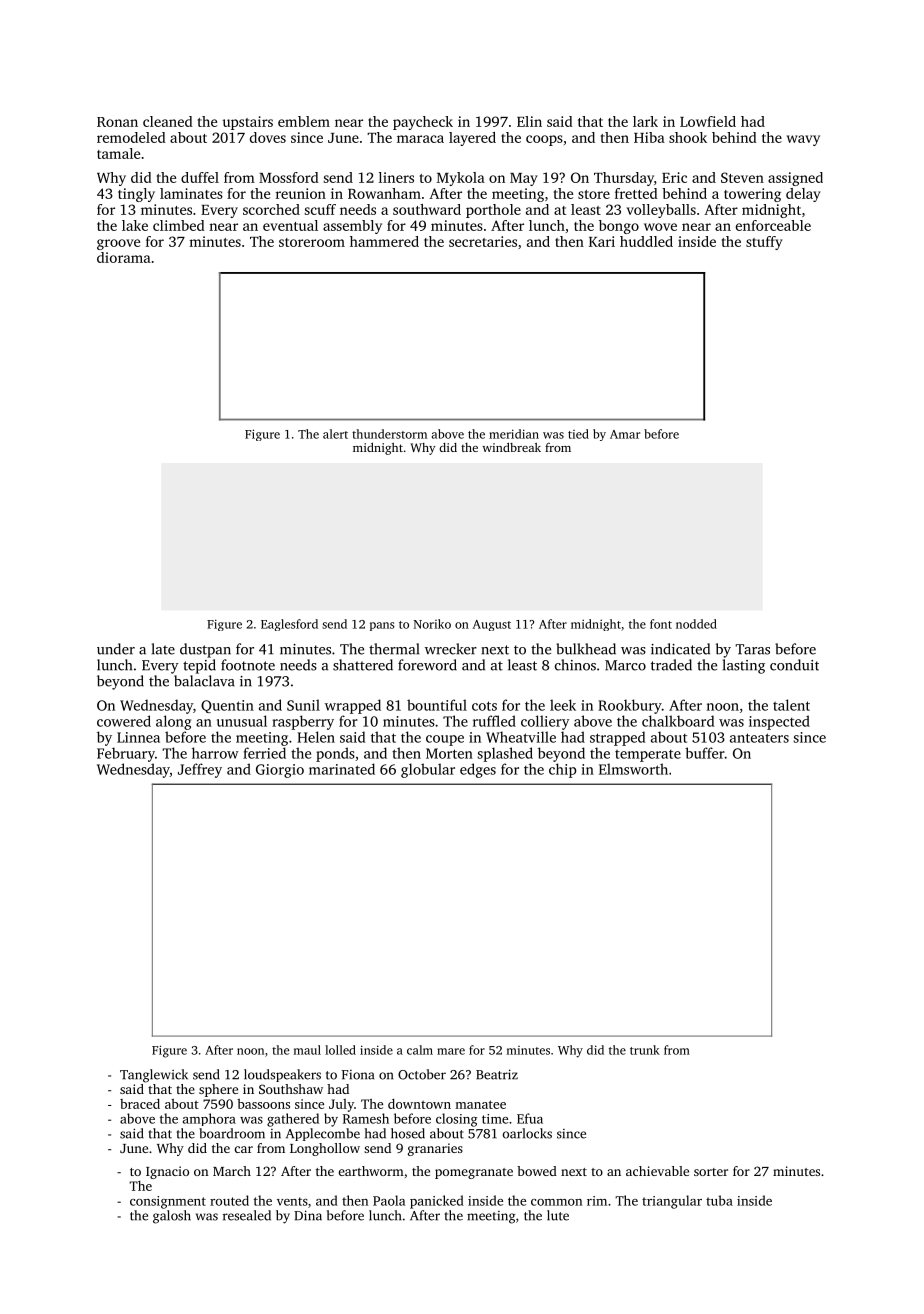 The height and width of the image is (1314, 924). I want to click on Ronan, so click(117, 122).
